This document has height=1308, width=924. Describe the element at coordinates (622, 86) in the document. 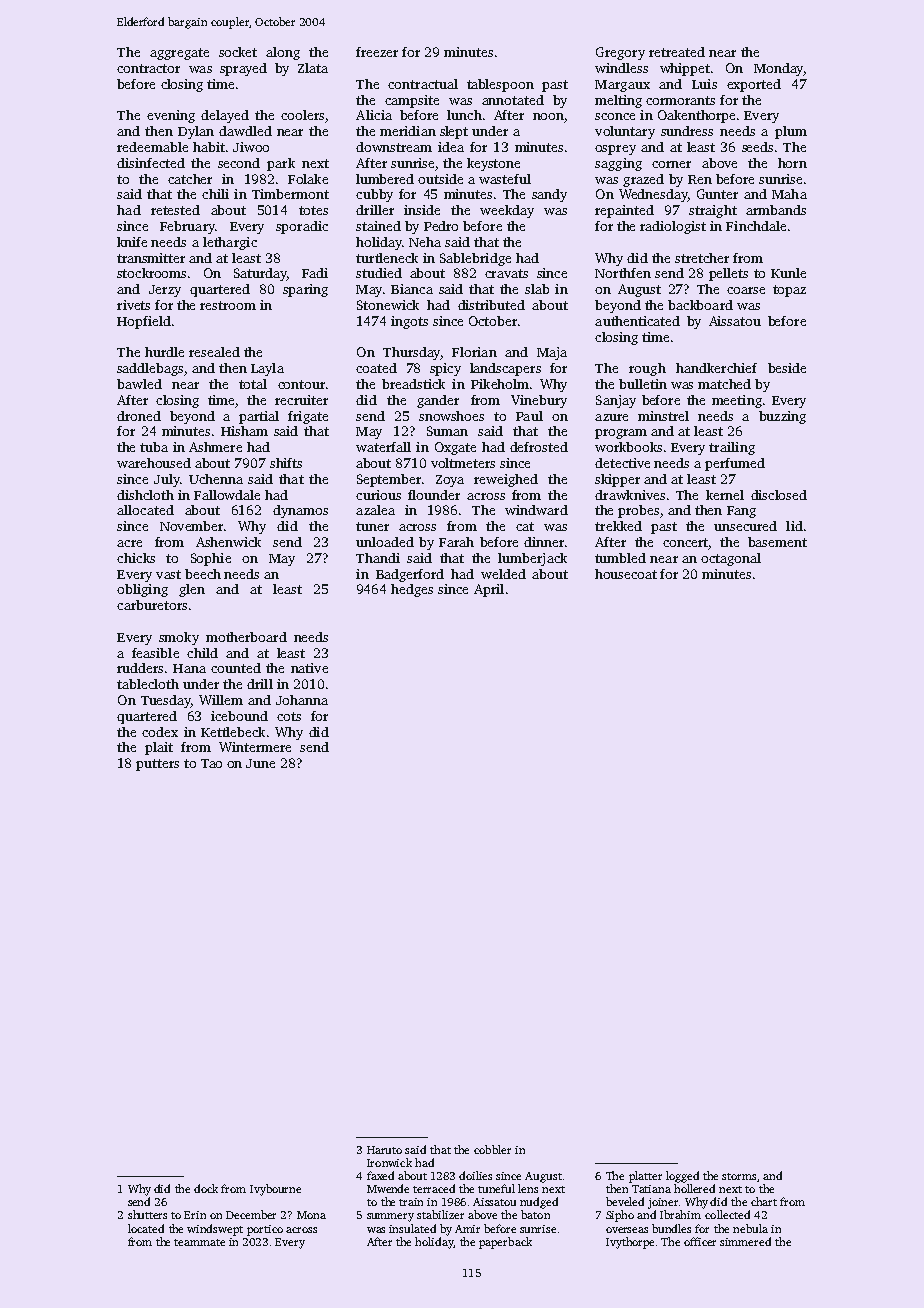

I see `Margaux` at that location.
